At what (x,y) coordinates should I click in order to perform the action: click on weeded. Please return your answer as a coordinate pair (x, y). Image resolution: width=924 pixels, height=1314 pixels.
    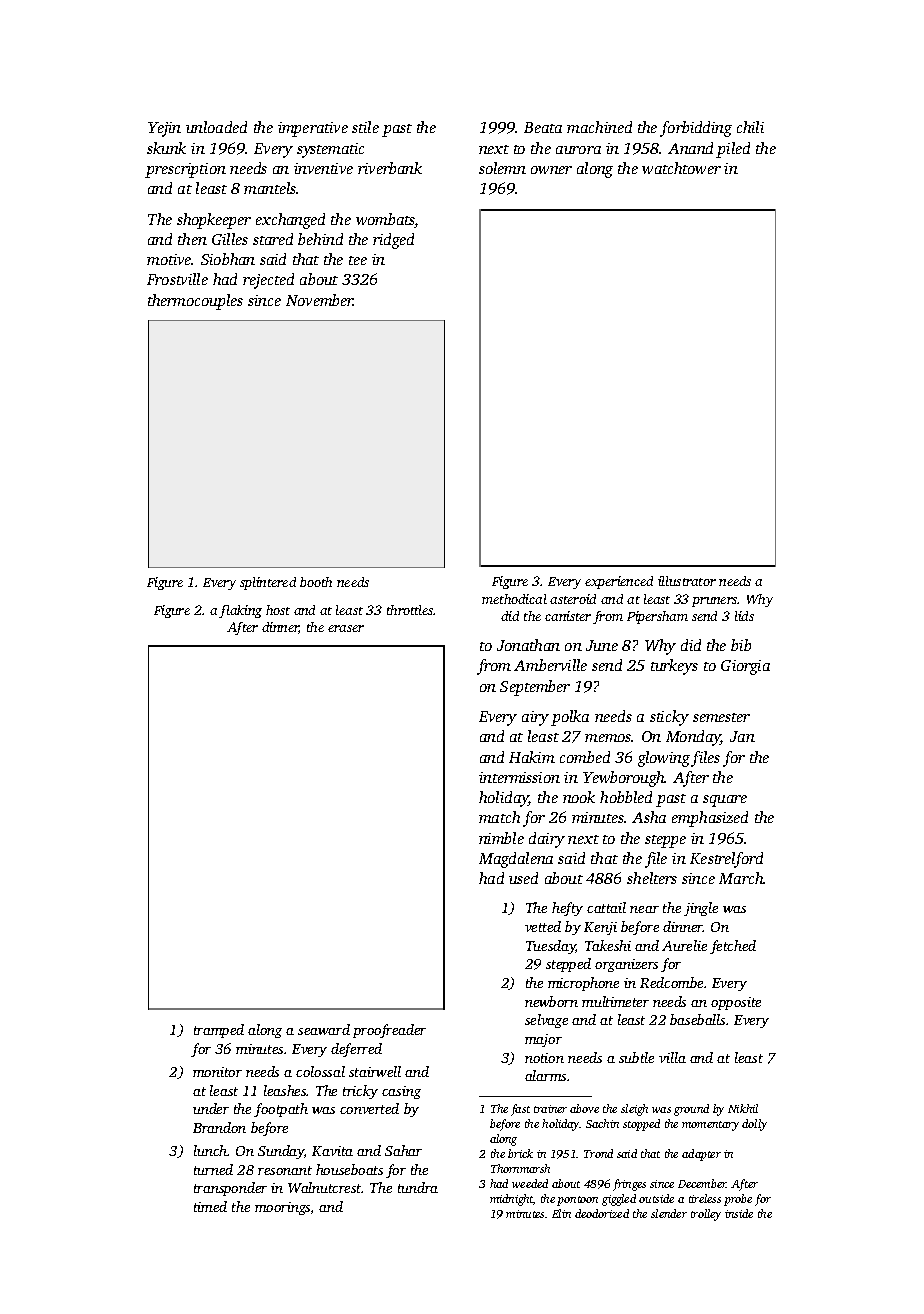
    Looking at the image, I should click on (530, 1183).
